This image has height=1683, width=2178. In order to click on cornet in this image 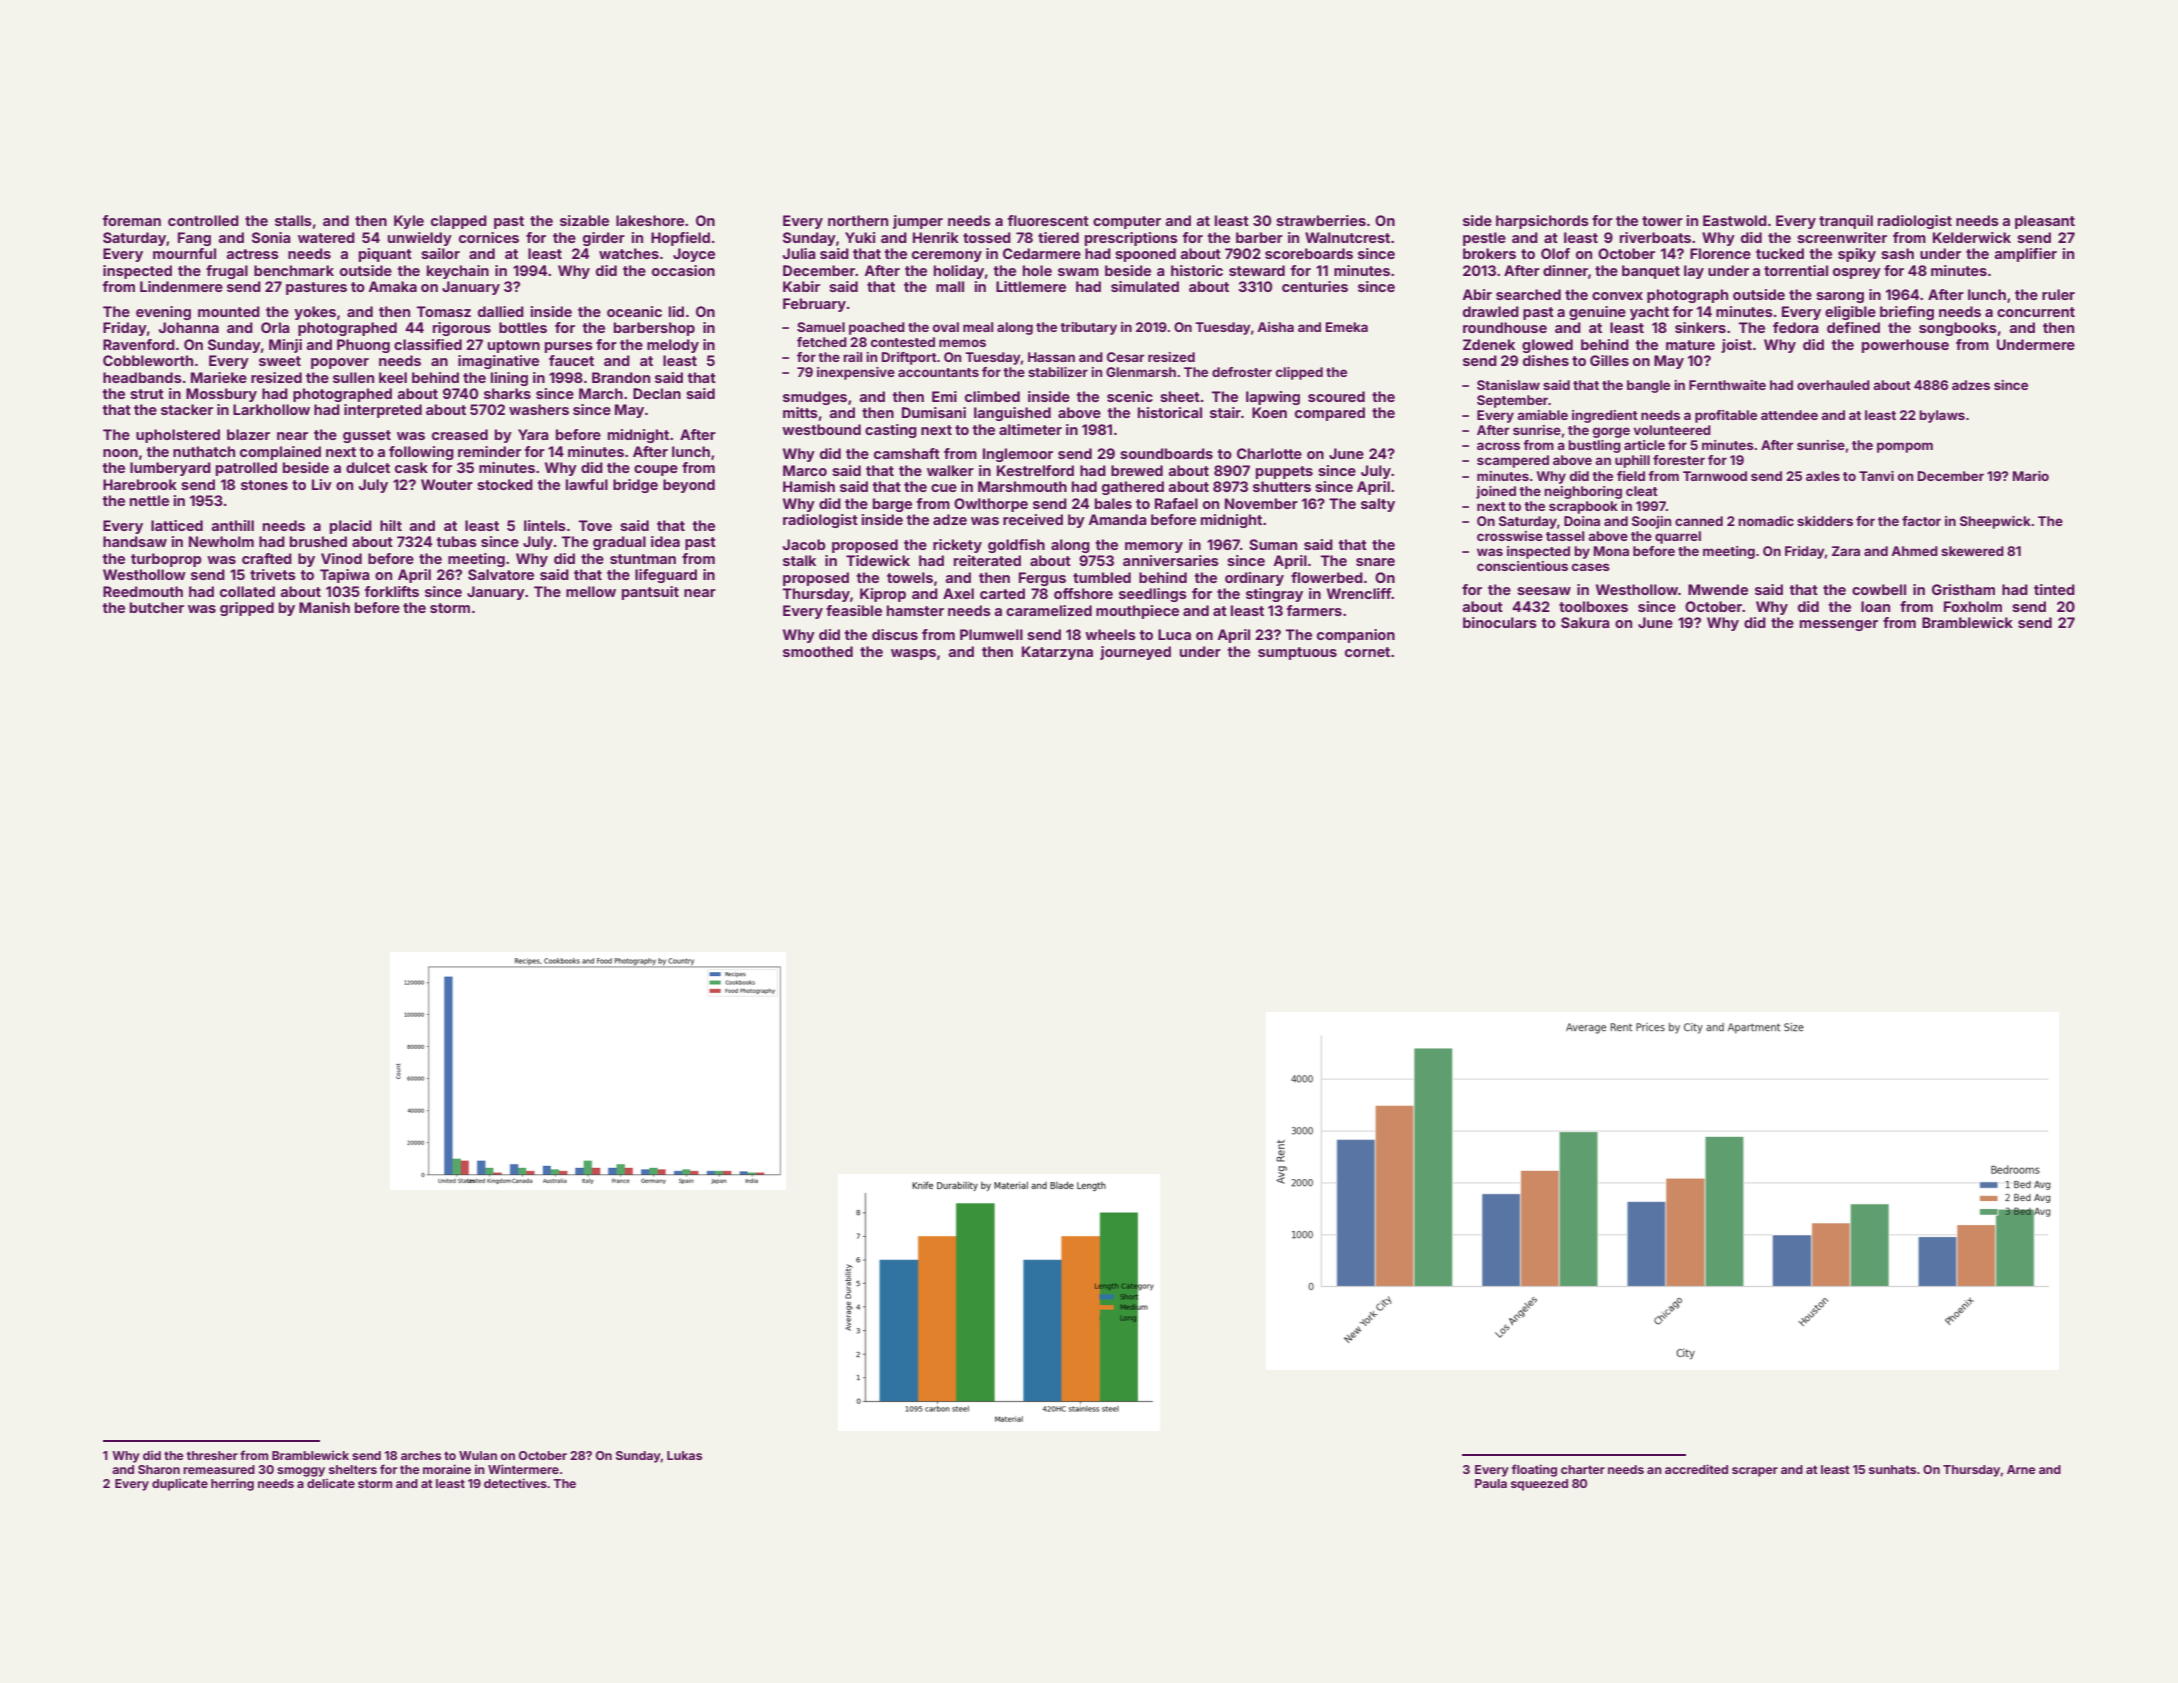, I will do `click(1367, 652)`.
